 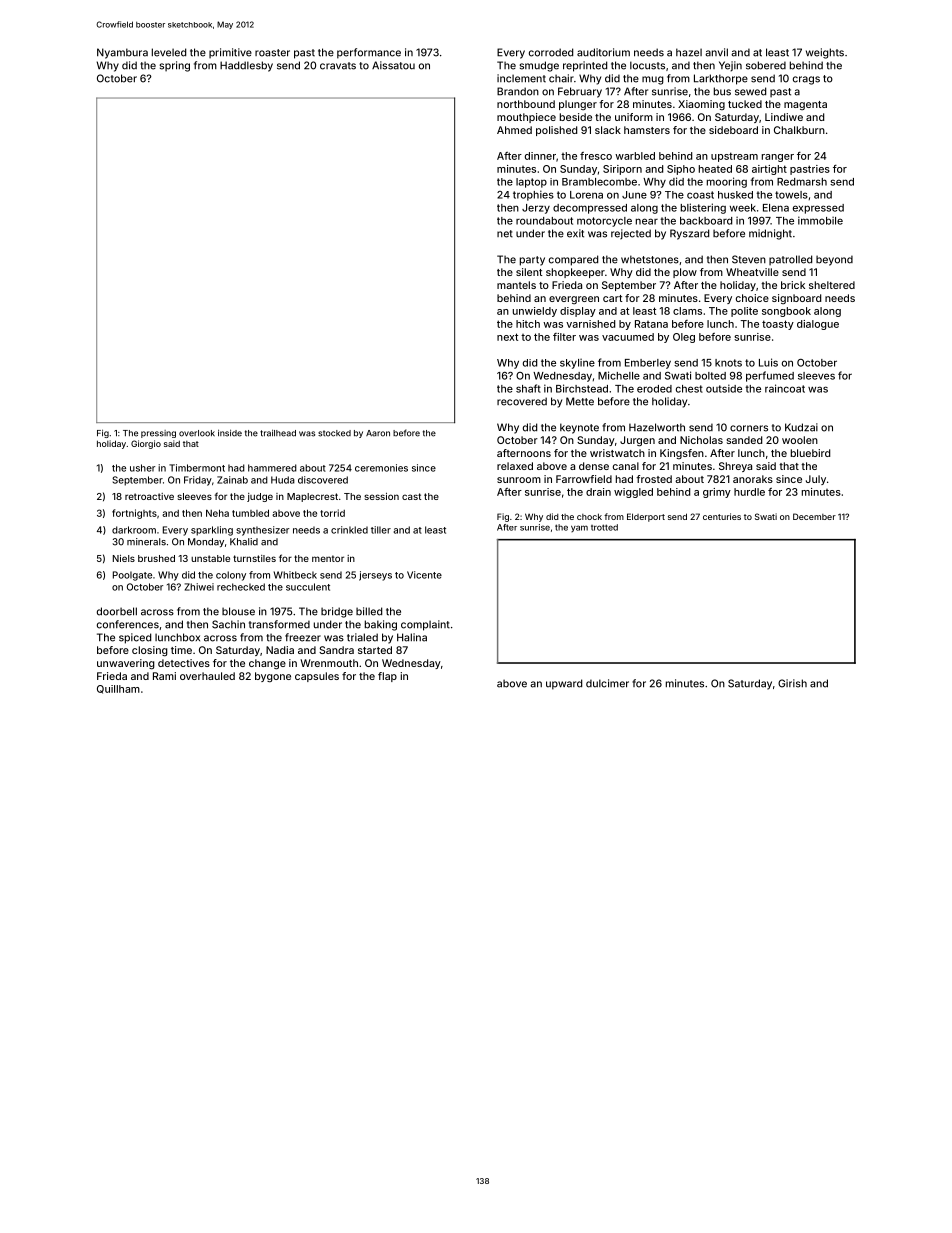 What do you see at coordinates (238, 611) in the document?
I see `blouse` at bounding box center [238, 611].
